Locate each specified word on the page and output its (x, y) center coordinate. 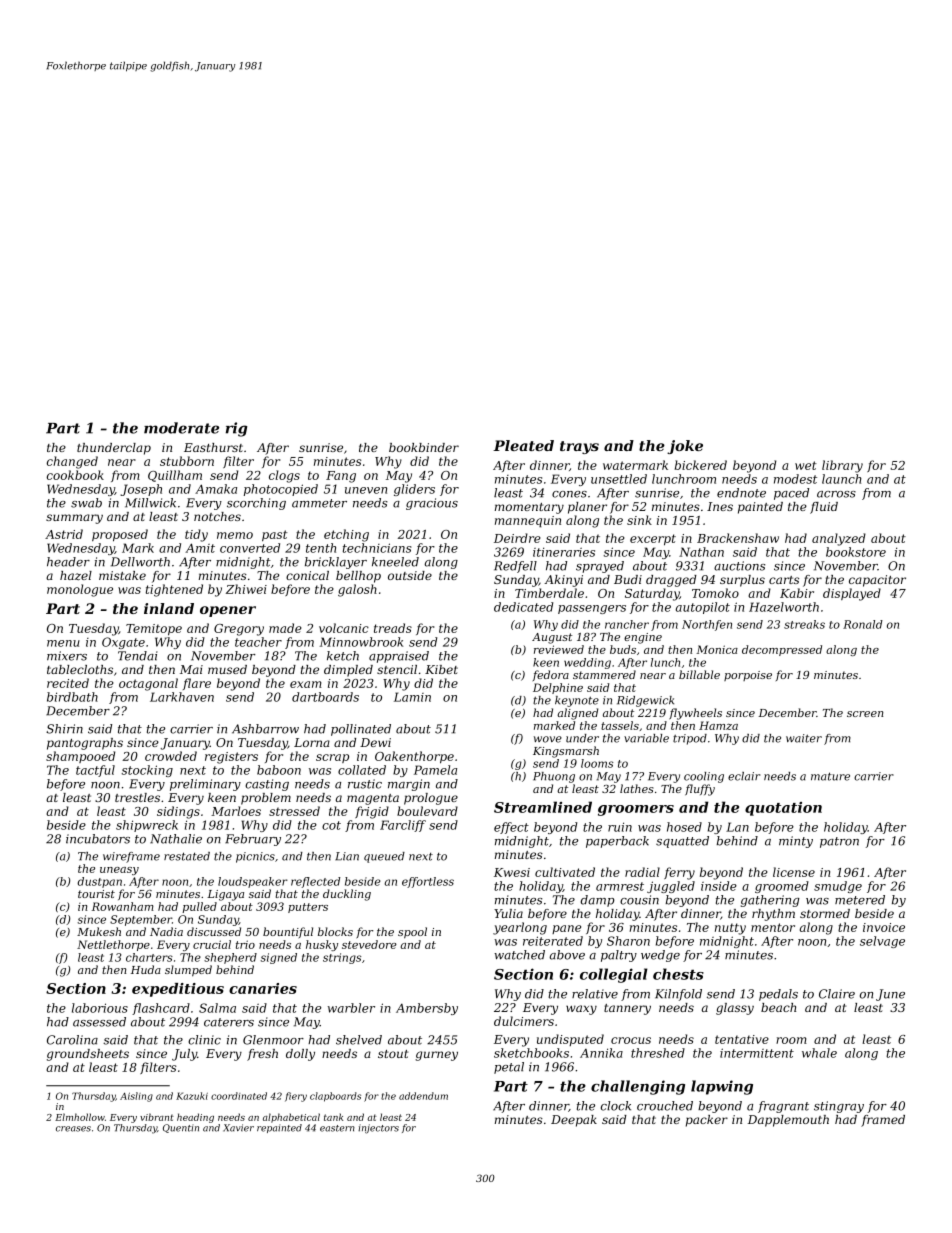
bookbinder (424, 447)
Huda (146, 969)
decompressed (782, 650)
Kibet (441, 669)
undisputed (570, 1040)
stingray (839, 1107)
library (842, 466)
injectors (378, 1129)
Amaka (216, 489)
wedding (587, 663)
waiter (804, 738)
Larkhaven (182, 697)
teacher (258, 642)
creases (73, 1129)
